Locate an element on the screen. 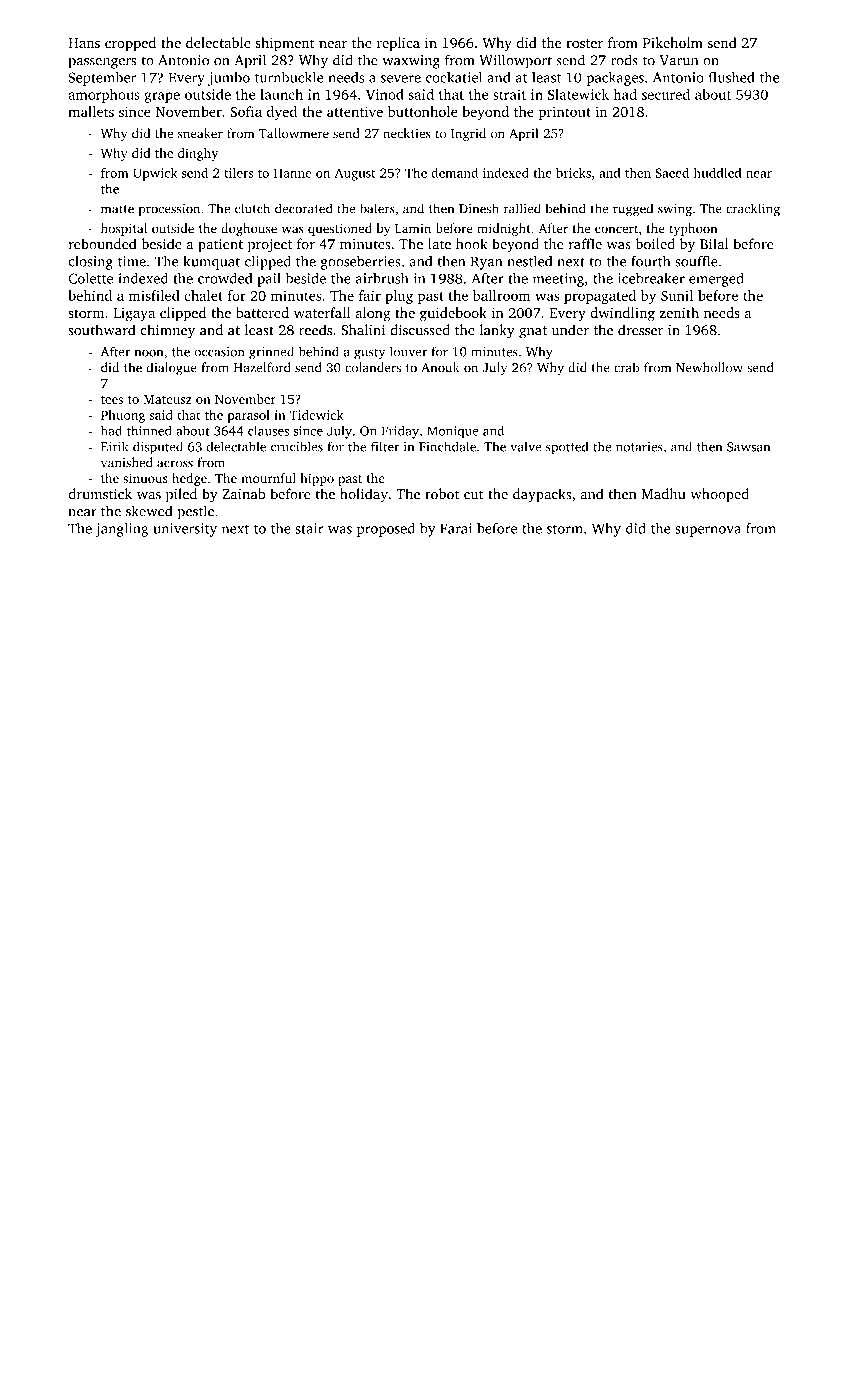 This screenshot has height=1400, width=849. raffle is located at coordinates (585, 244).
